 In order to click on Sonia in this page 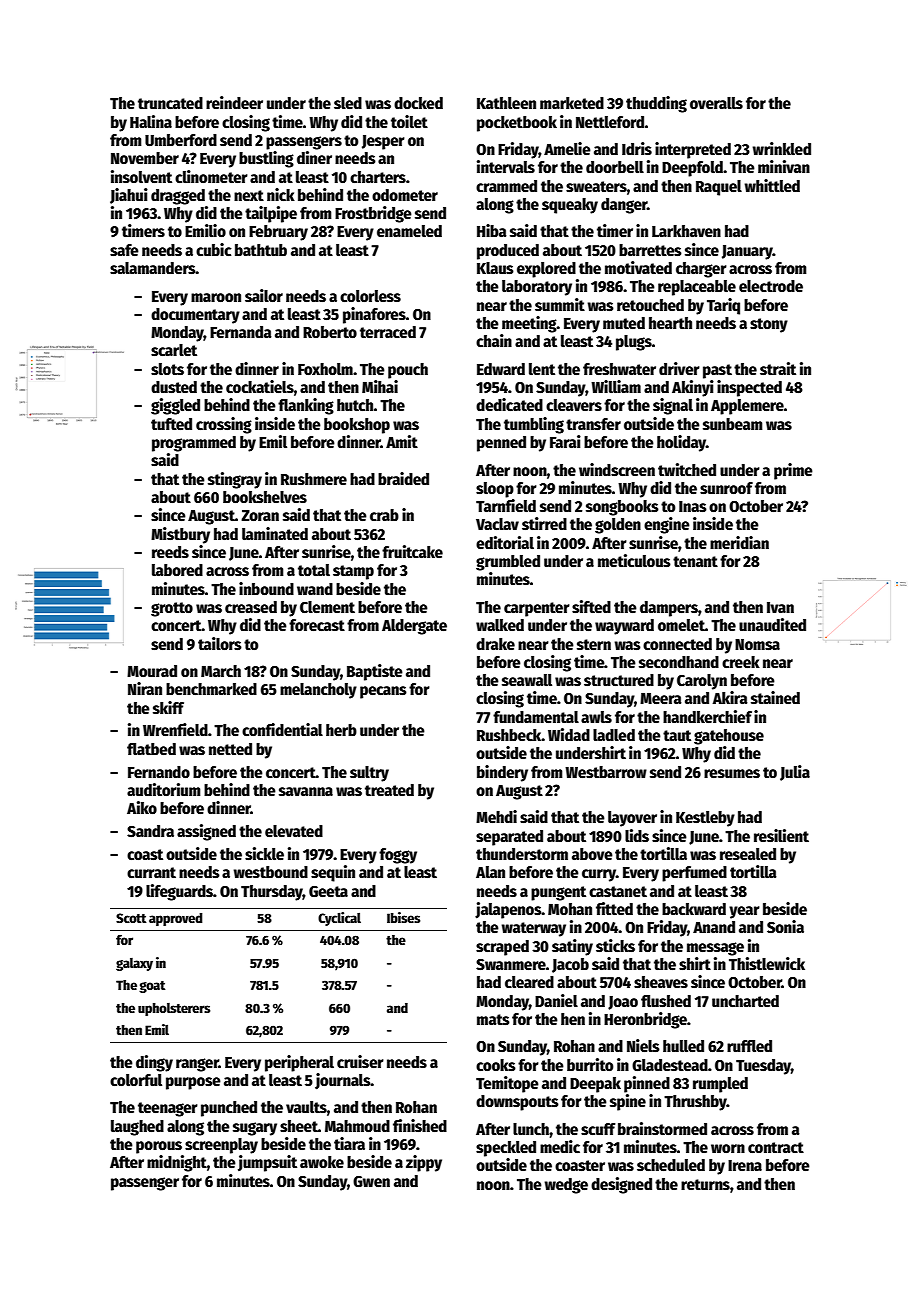, I will do `click(785, 926)`.
